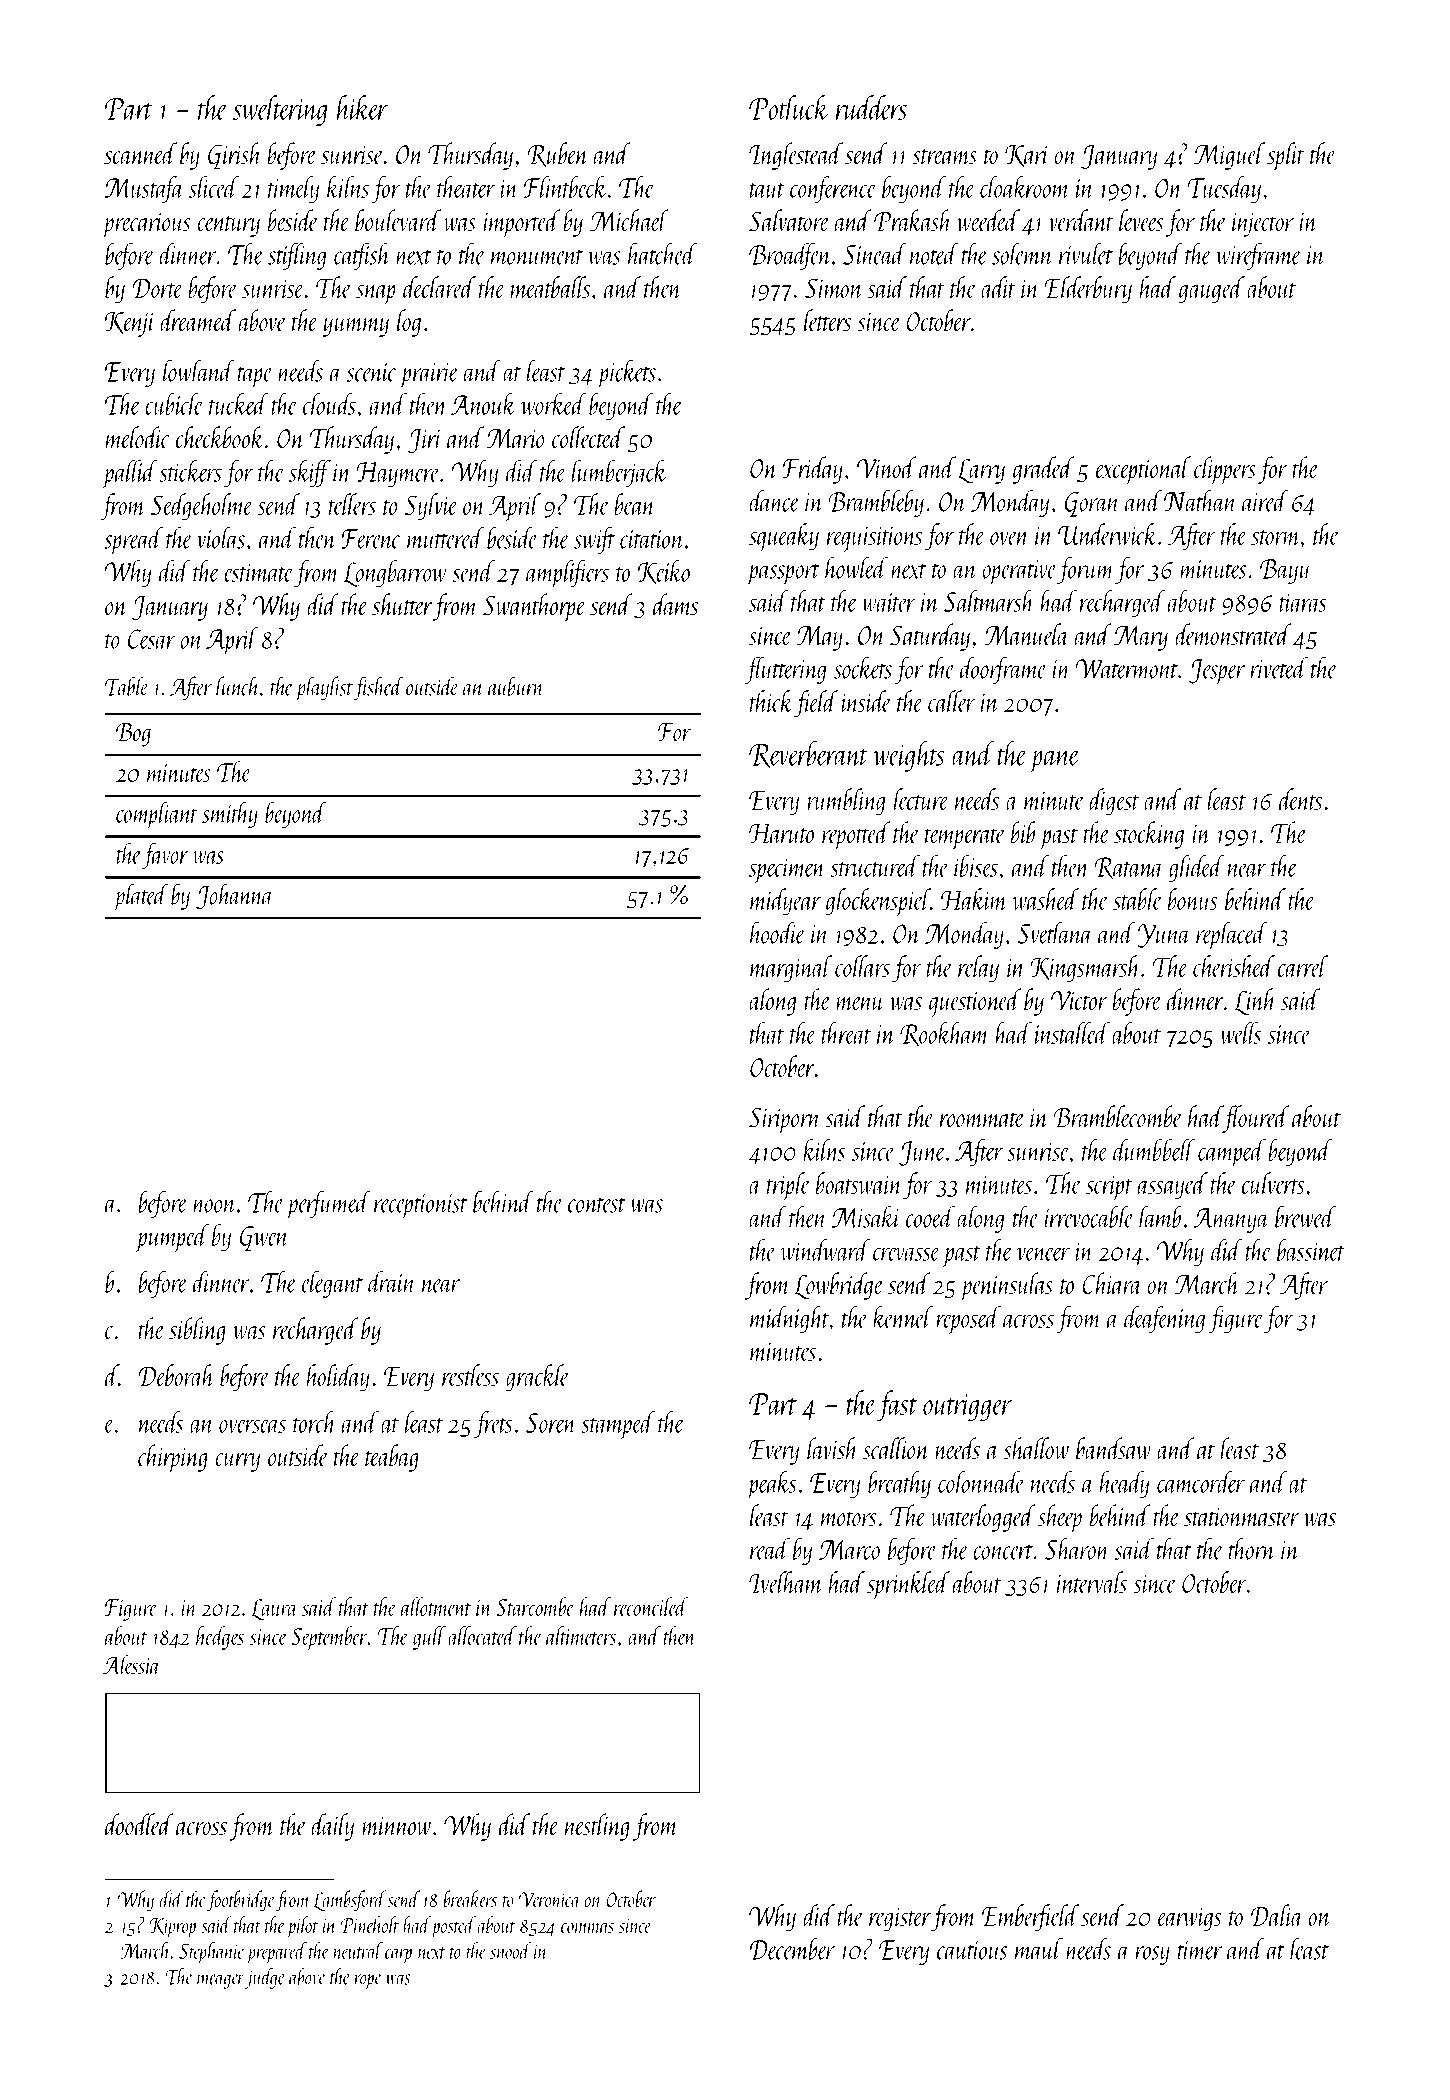 The image size is (1450, 2100). What do you see at coordinates (141, 897) in the screenshot?
I see `plated` at bounding box center [141, 897].
